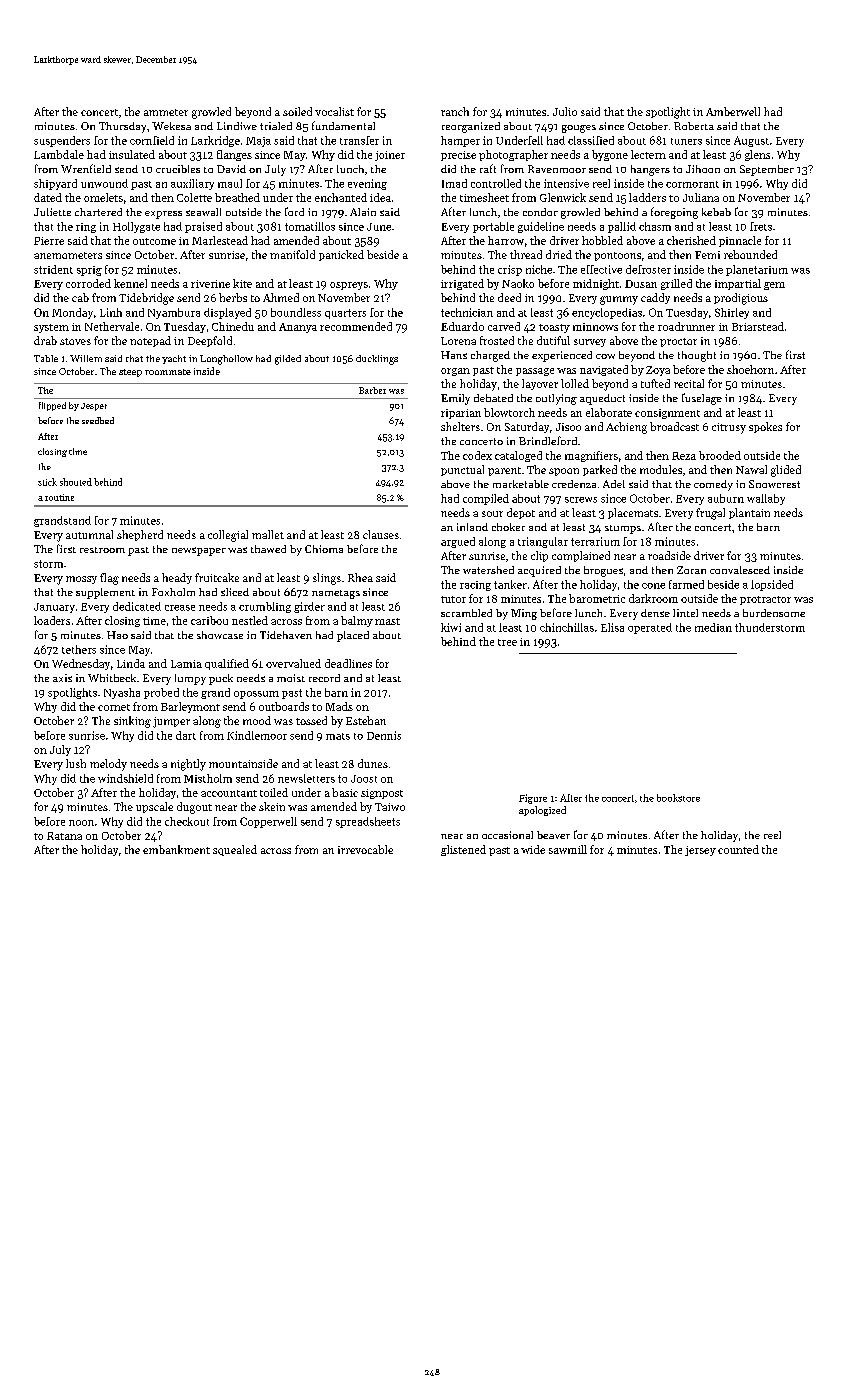 The height and width of the page is (1400, 849). What do you see at coordinates (380, 197) in the page?
I see `idea` at bounding box center [380, 197].
